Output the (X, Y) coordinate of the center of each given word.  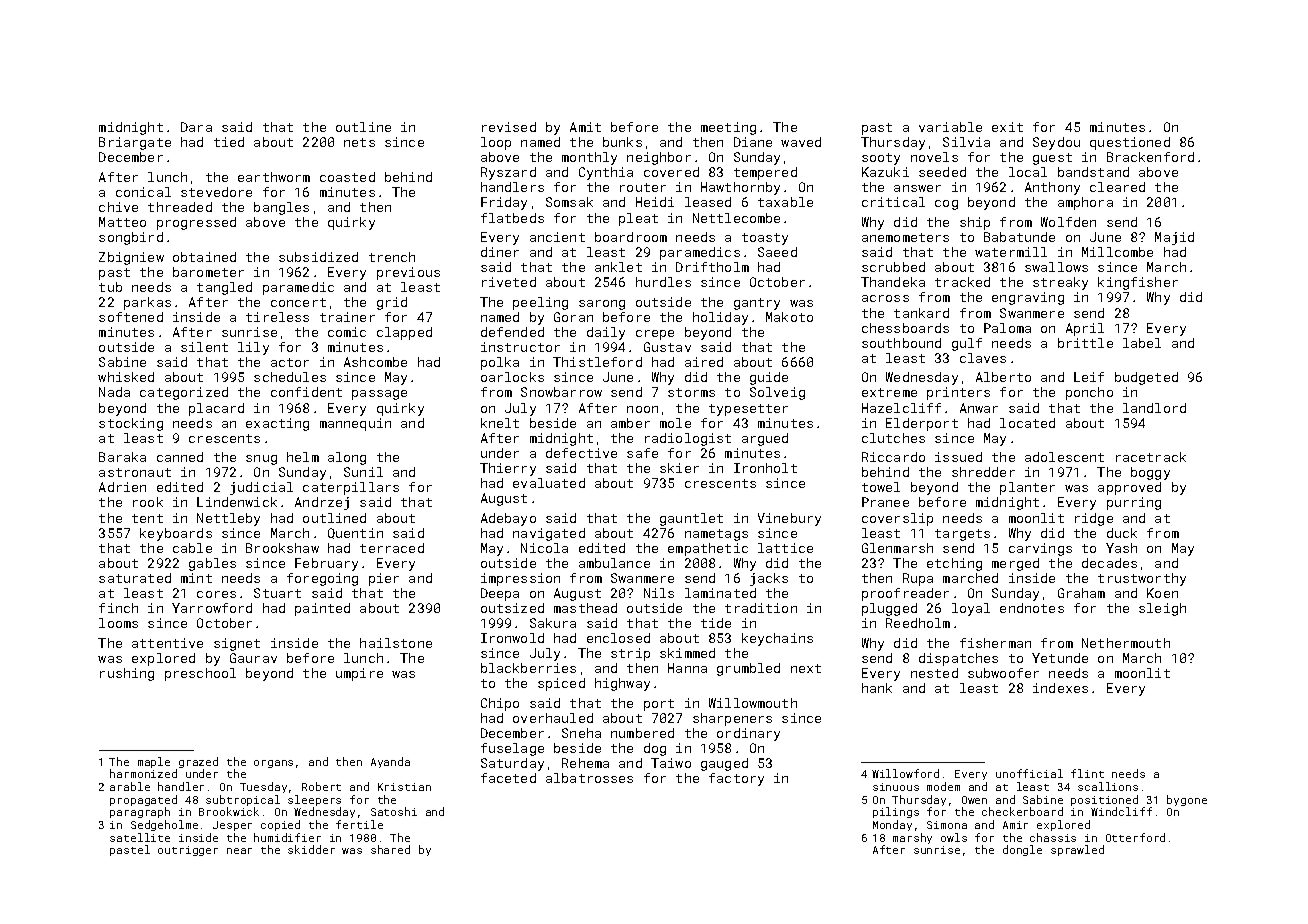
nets (359, 142)
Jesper (232, 826)
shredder (983, 472)
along (347, 458)
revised (509, 127)
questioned (1130, 143)
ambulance (614, 563)
